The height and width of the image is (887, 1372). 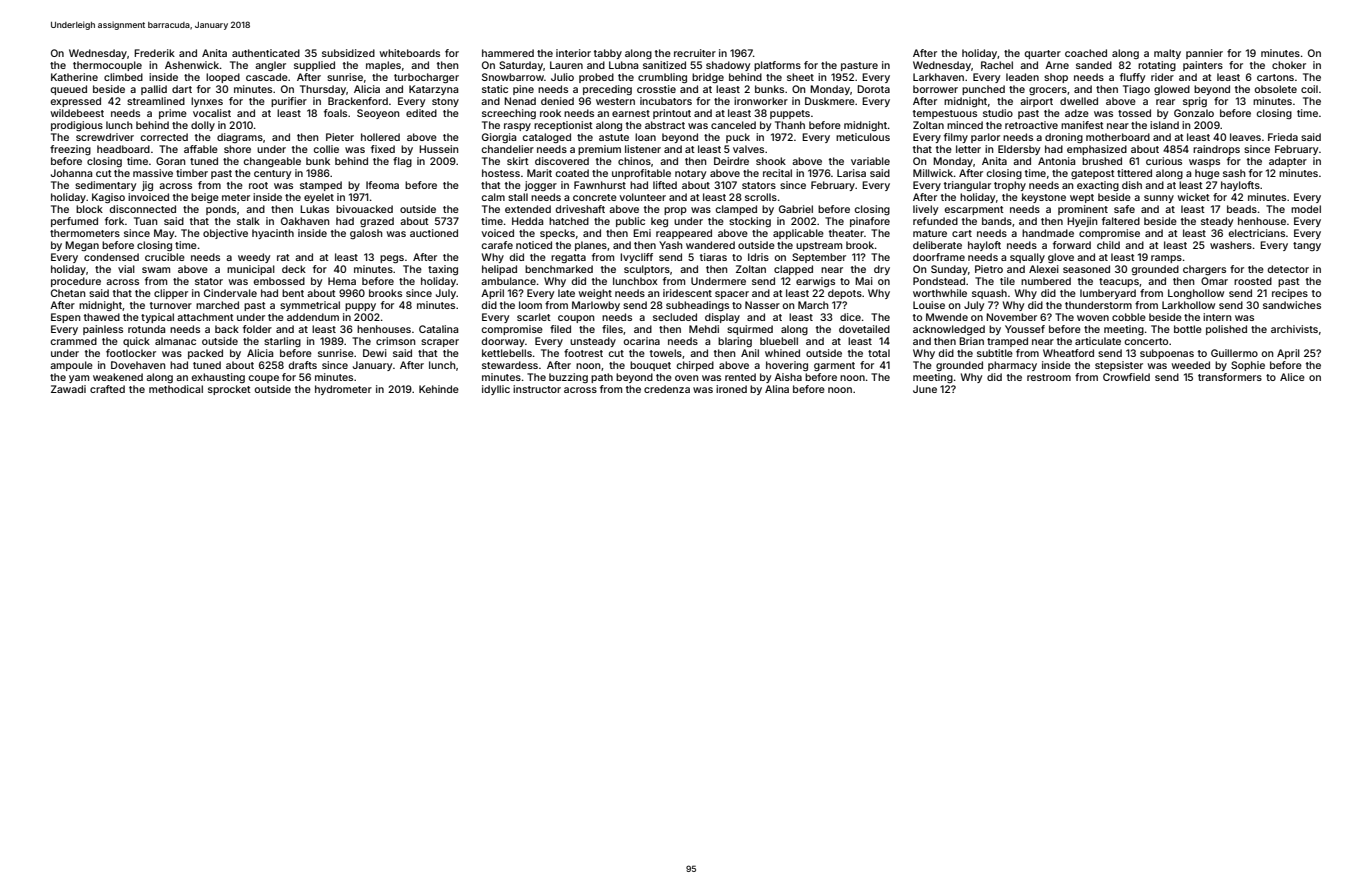 What do you see at coordinates (154, 53) in the image?
I see `Frederik` at bounding box center [154, 53].
